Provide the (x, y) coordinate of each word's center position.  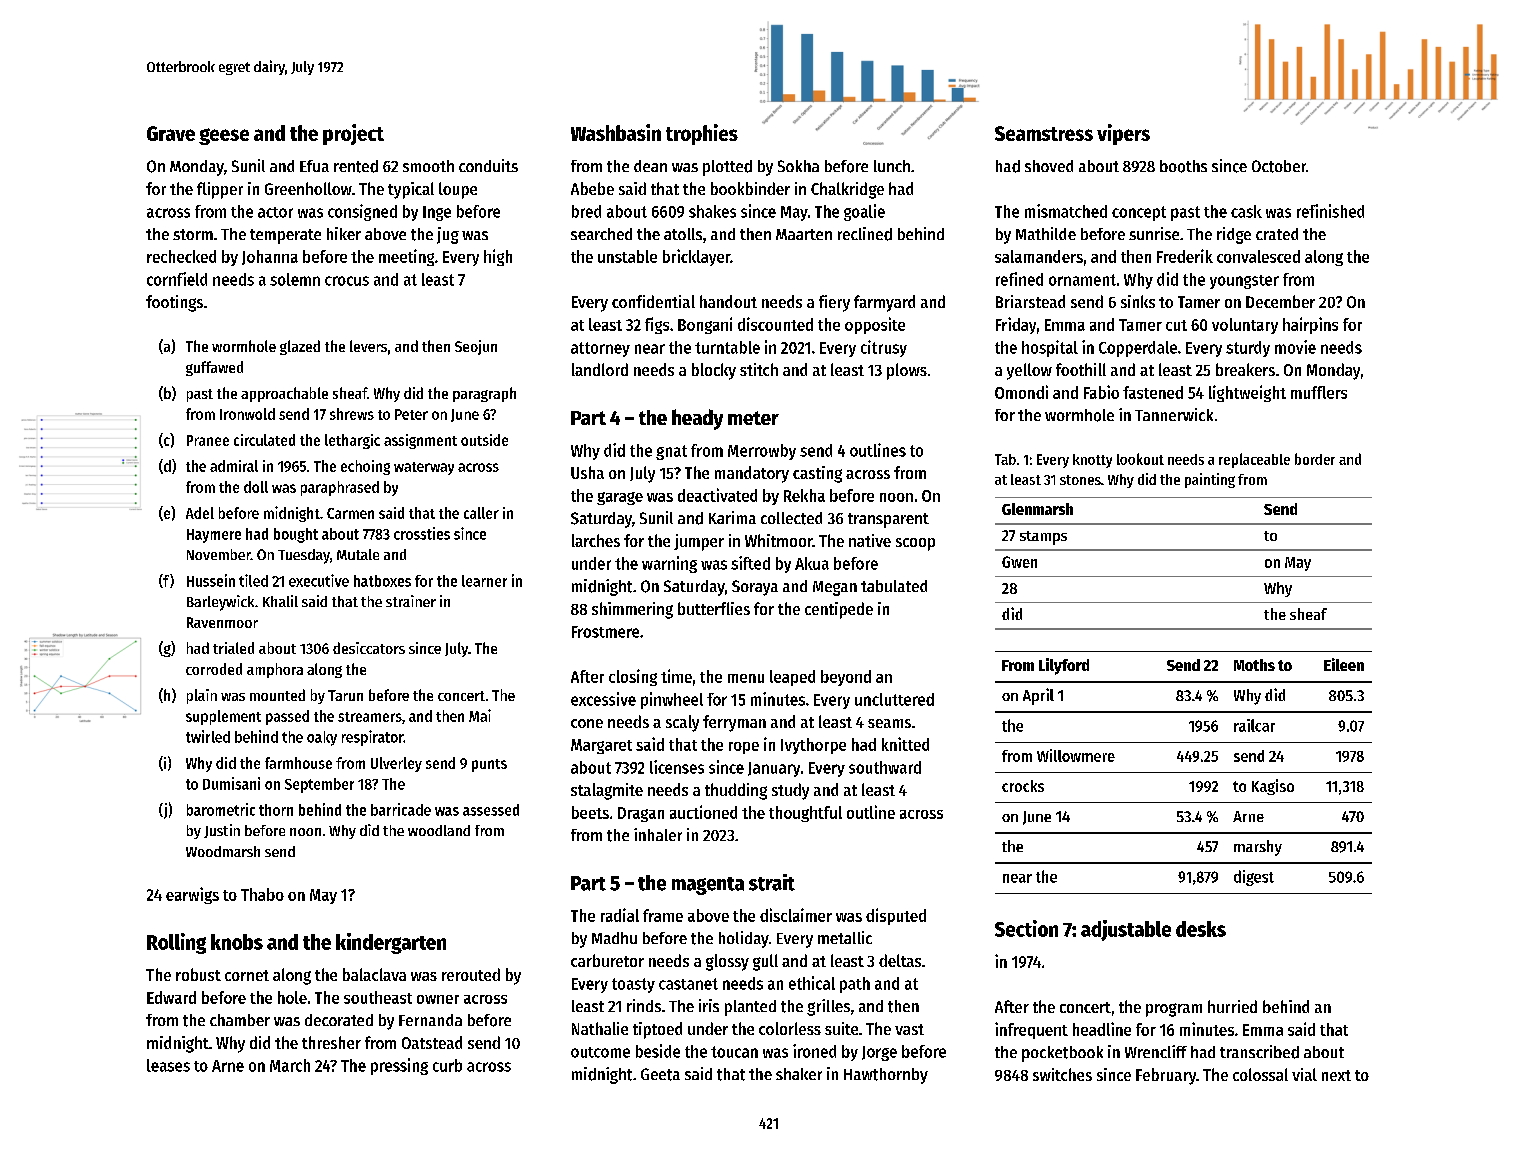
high (498, 257)
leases (168, 1065)
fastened (1153, 392)
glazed (300, 347)
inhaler (658, 834)
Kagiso (1273, 787)
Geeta (660, 1074)
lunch (892, 166)
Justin (222, 831)
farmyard (884, 303)
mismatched (1066, 211)
